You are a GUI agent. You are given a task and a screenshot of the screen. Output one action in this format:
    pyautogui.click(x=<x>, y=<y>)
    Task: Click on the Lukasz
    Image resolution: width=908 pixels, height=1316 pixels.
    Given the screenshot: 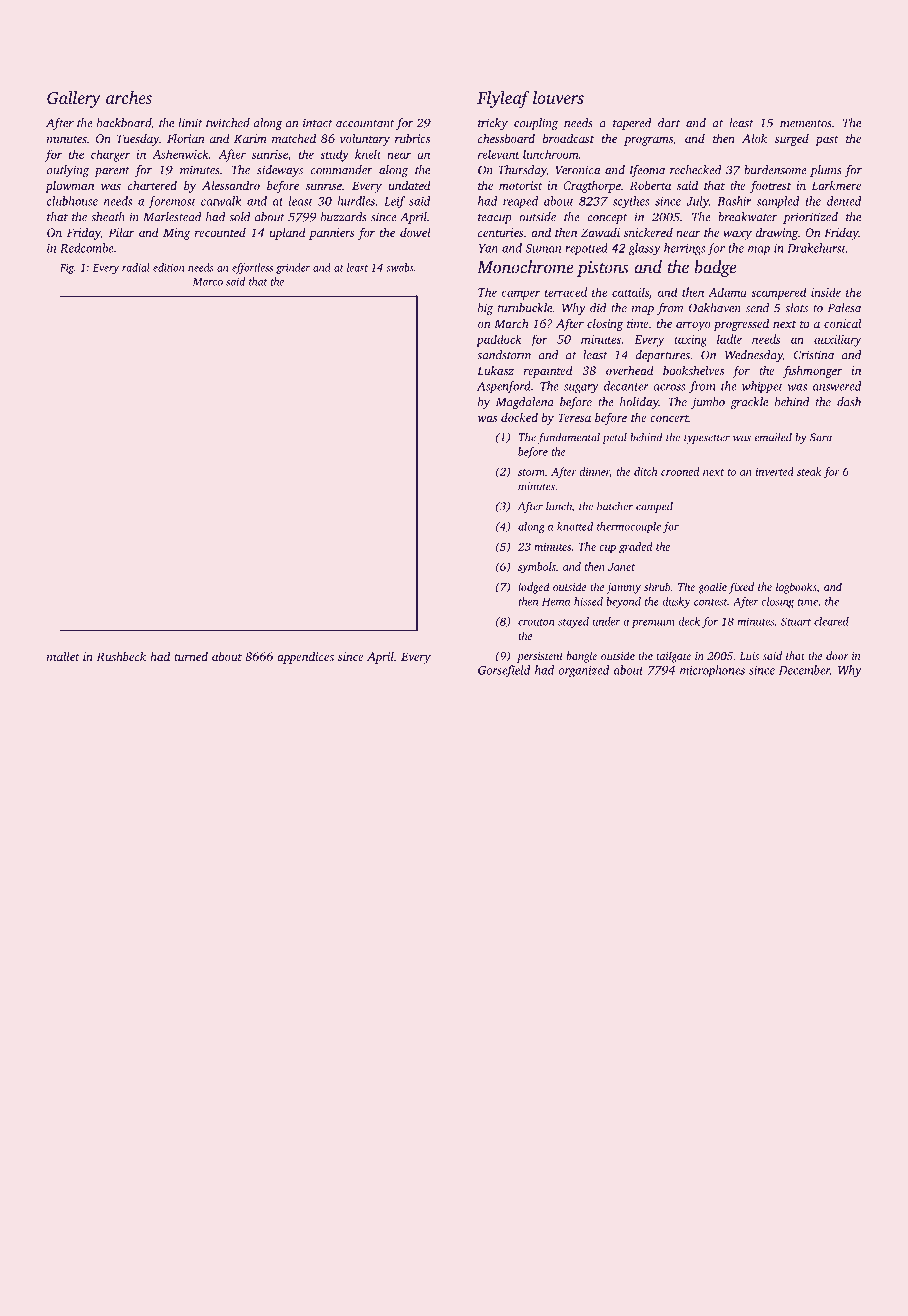 What is the action you would take?
    pyautogui.click(x=495, y=370)
